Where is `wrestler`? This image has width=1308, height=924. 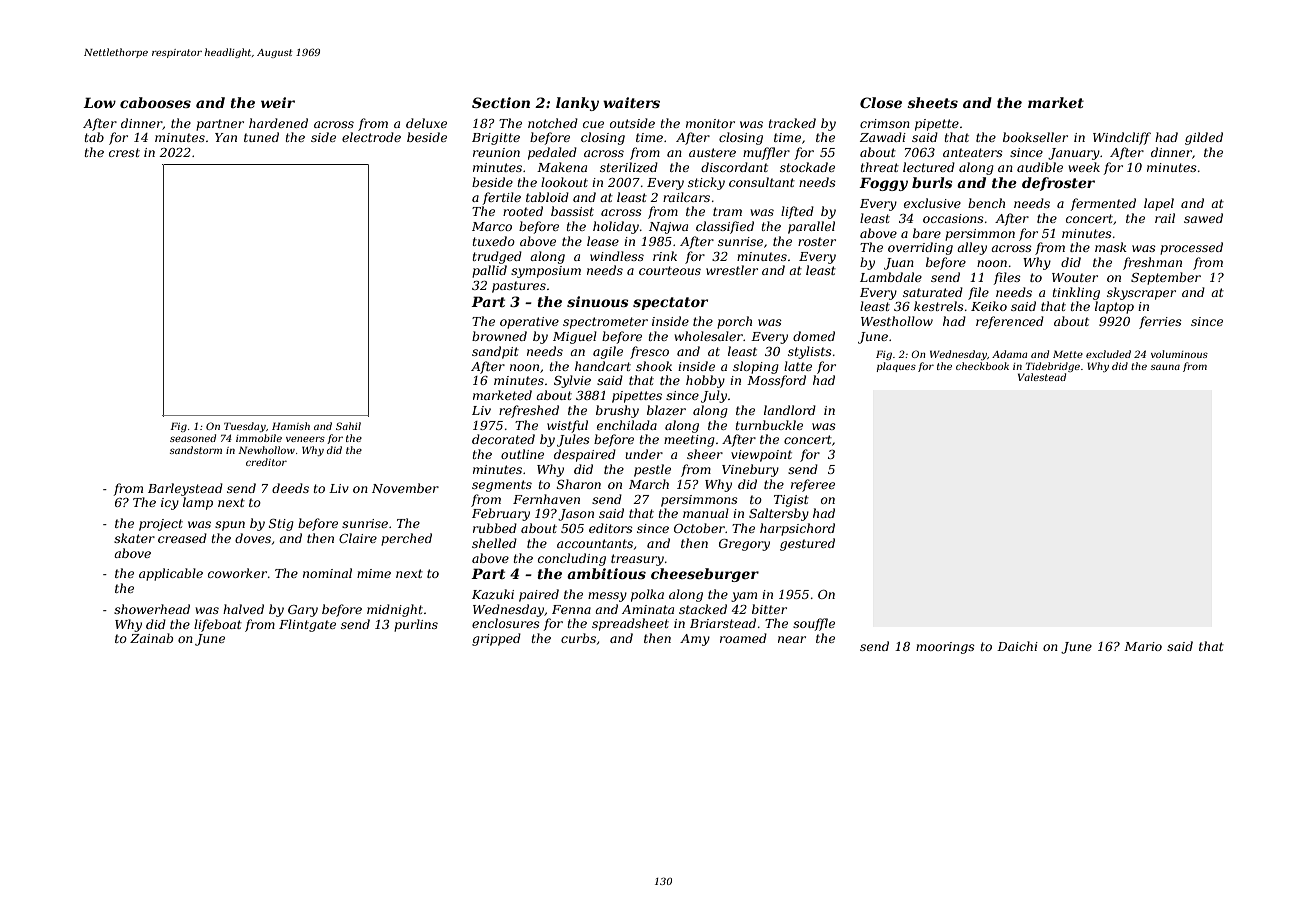 wrestler is located at coordinates (732, 270).
